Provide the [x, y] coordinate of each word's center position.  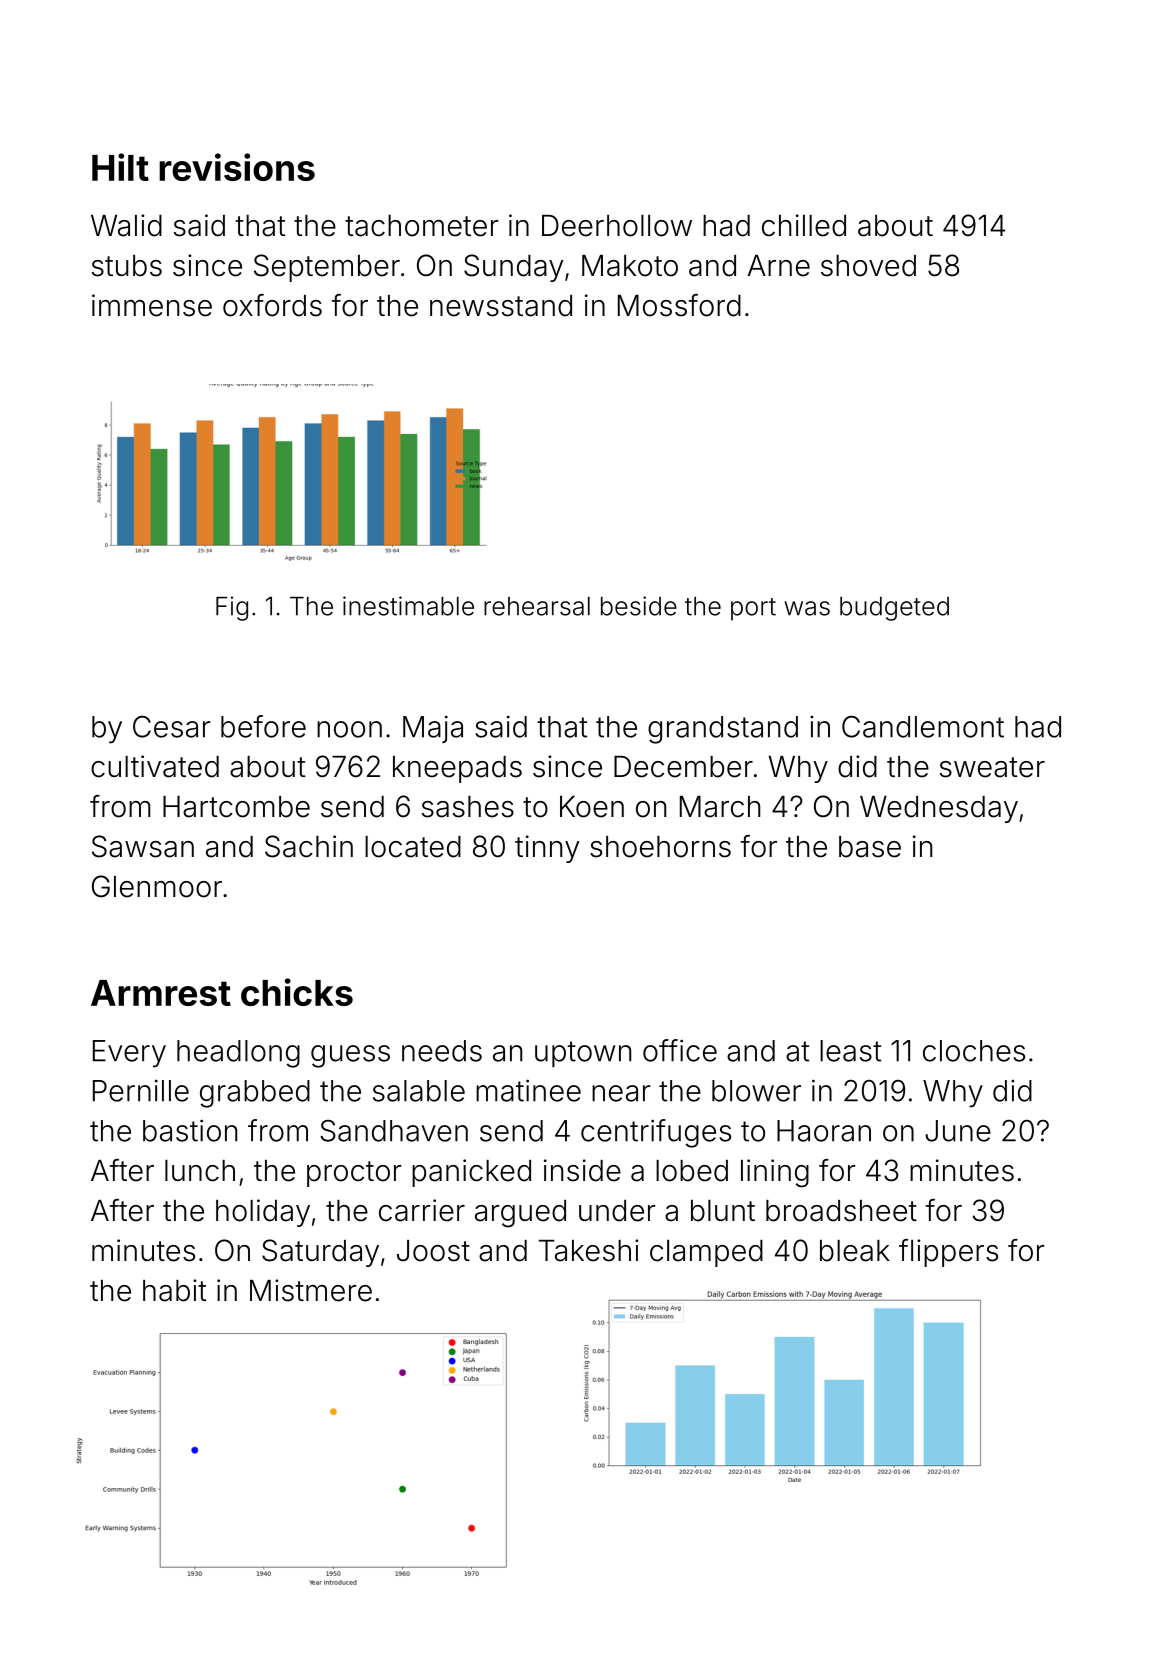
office [680, 1050]
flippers [948, 1253]
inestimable [408, 606]
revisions [237, 167]
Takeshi [589, 1250]
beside [639, 606]
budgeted [894, 609]
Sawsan [143, 846]
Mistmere [311, 1290]
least [850, 1051]
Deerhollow [617, 225]
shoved [868, 266]
